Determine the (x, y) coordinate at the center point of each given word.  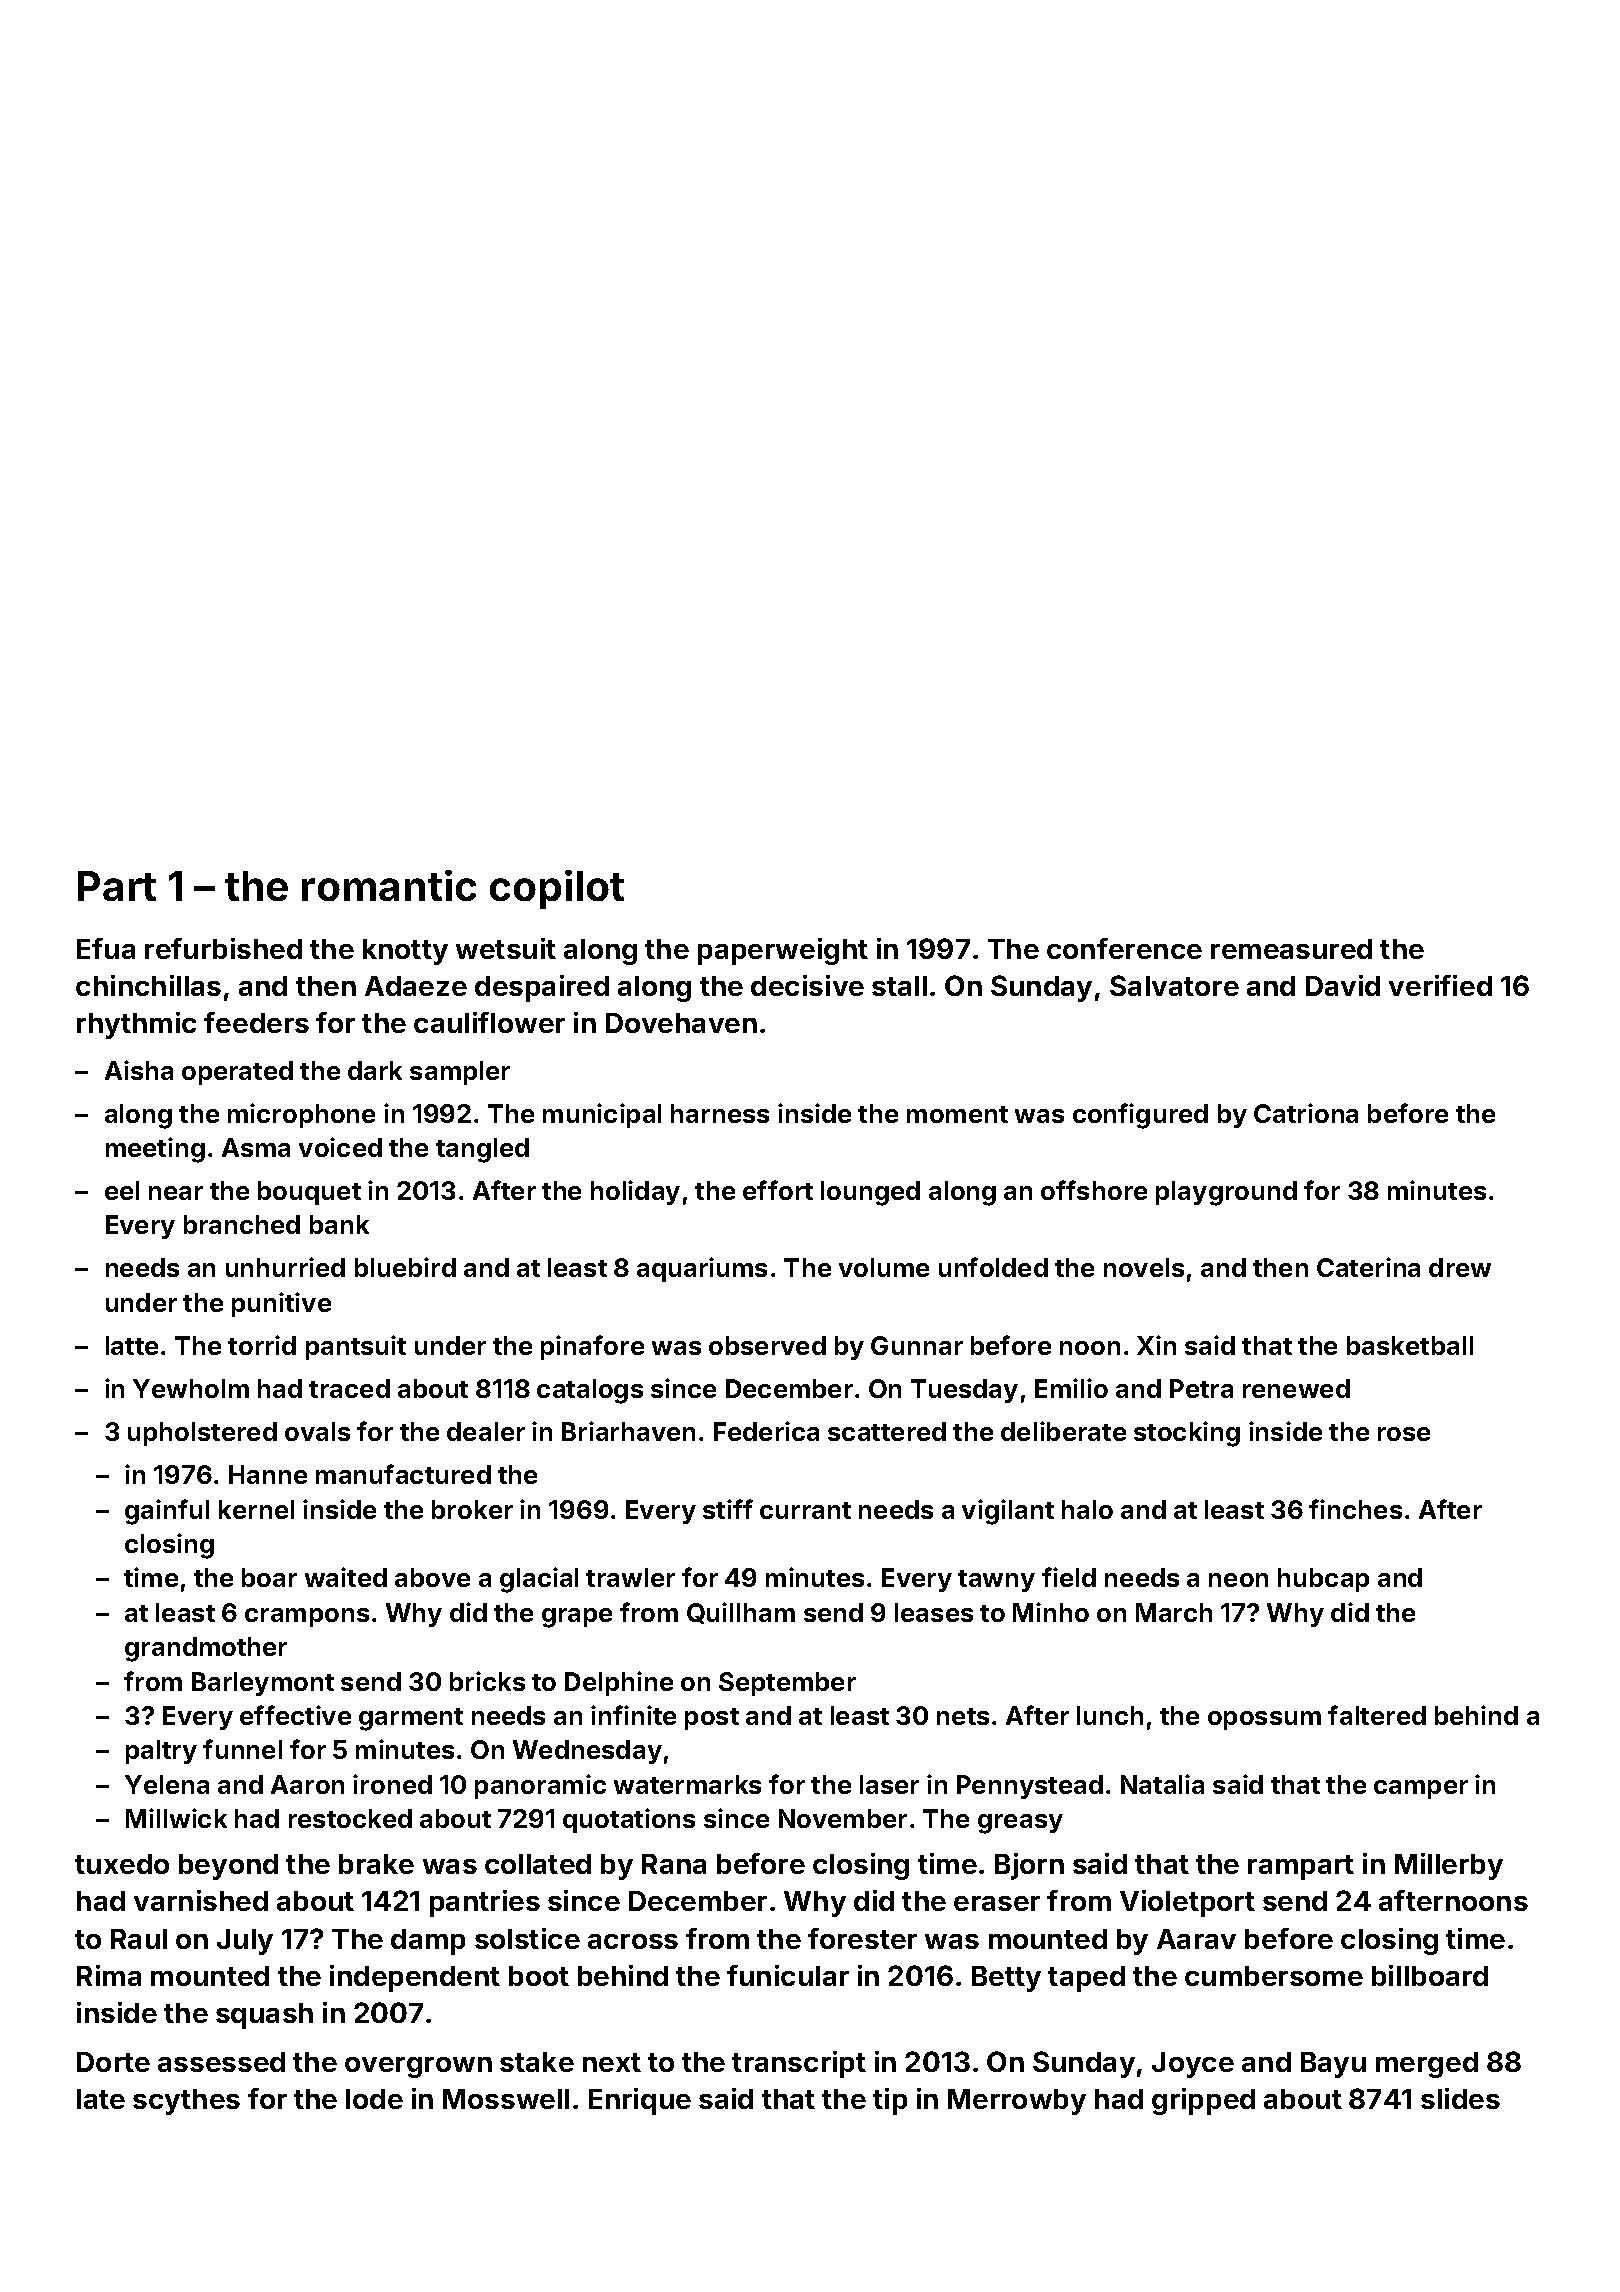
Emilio (1071, 1388)
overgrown (418, 2067)
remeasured (1291, 949)
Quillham (741, 1613)
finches (1355, 1509)
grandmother (206, 1649)
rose (1404, 1434)
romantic (389, 885)
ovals (317, 1431)
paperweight (783, 951)
